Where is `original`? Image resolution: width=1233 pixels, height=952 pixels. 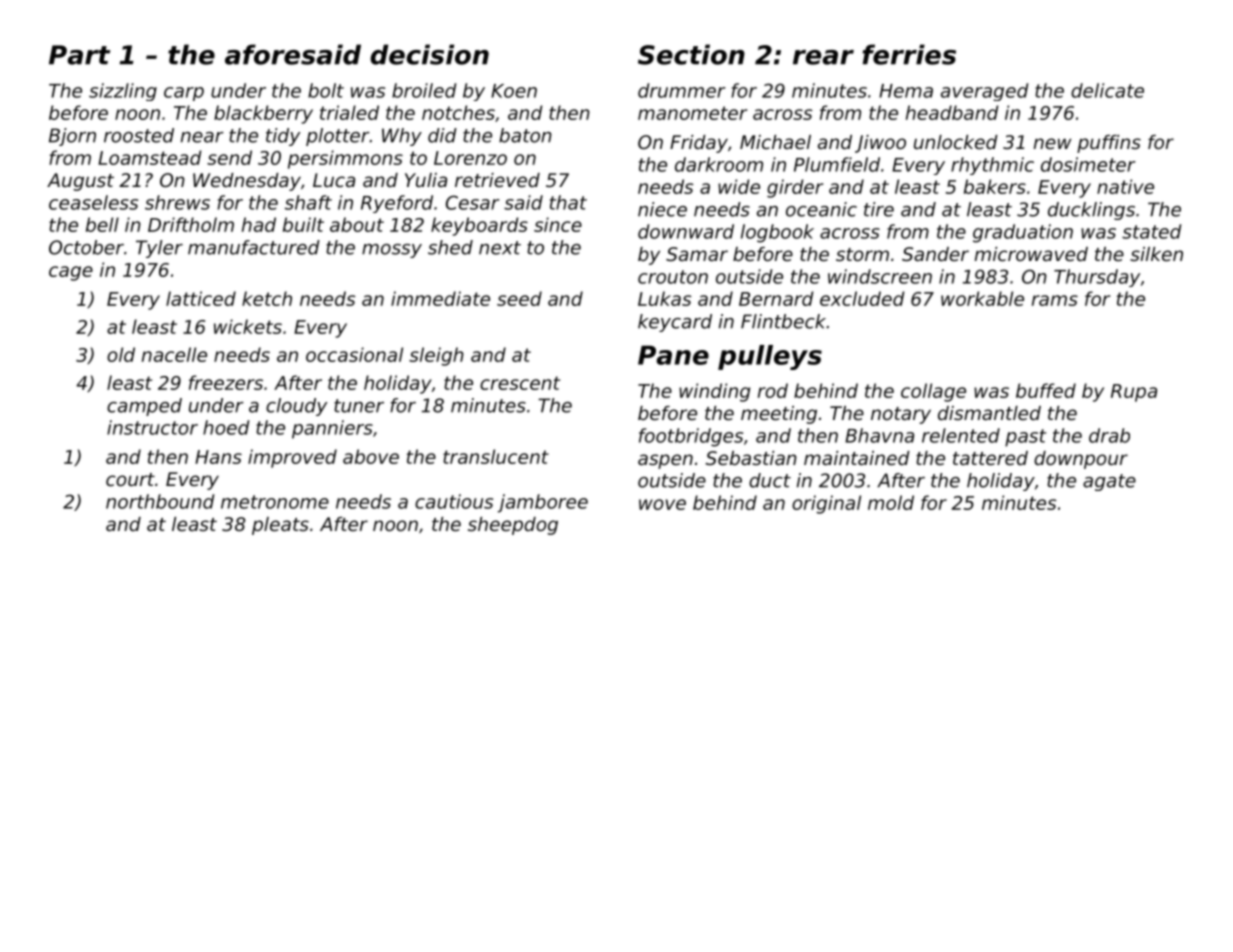 original is located at coordinates (826, 504).
